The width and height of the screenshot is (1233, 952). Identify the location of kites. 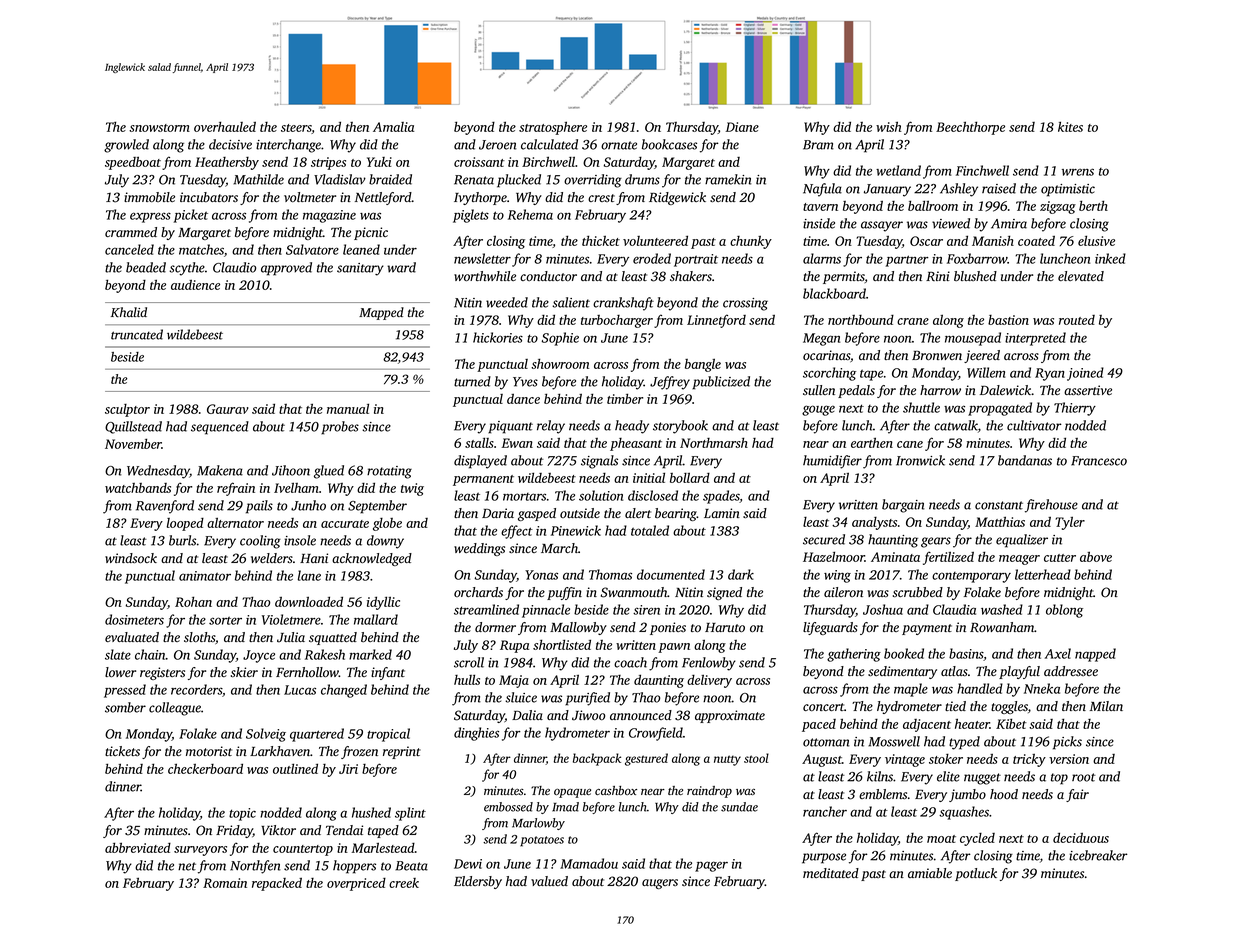
(1070, 126).
